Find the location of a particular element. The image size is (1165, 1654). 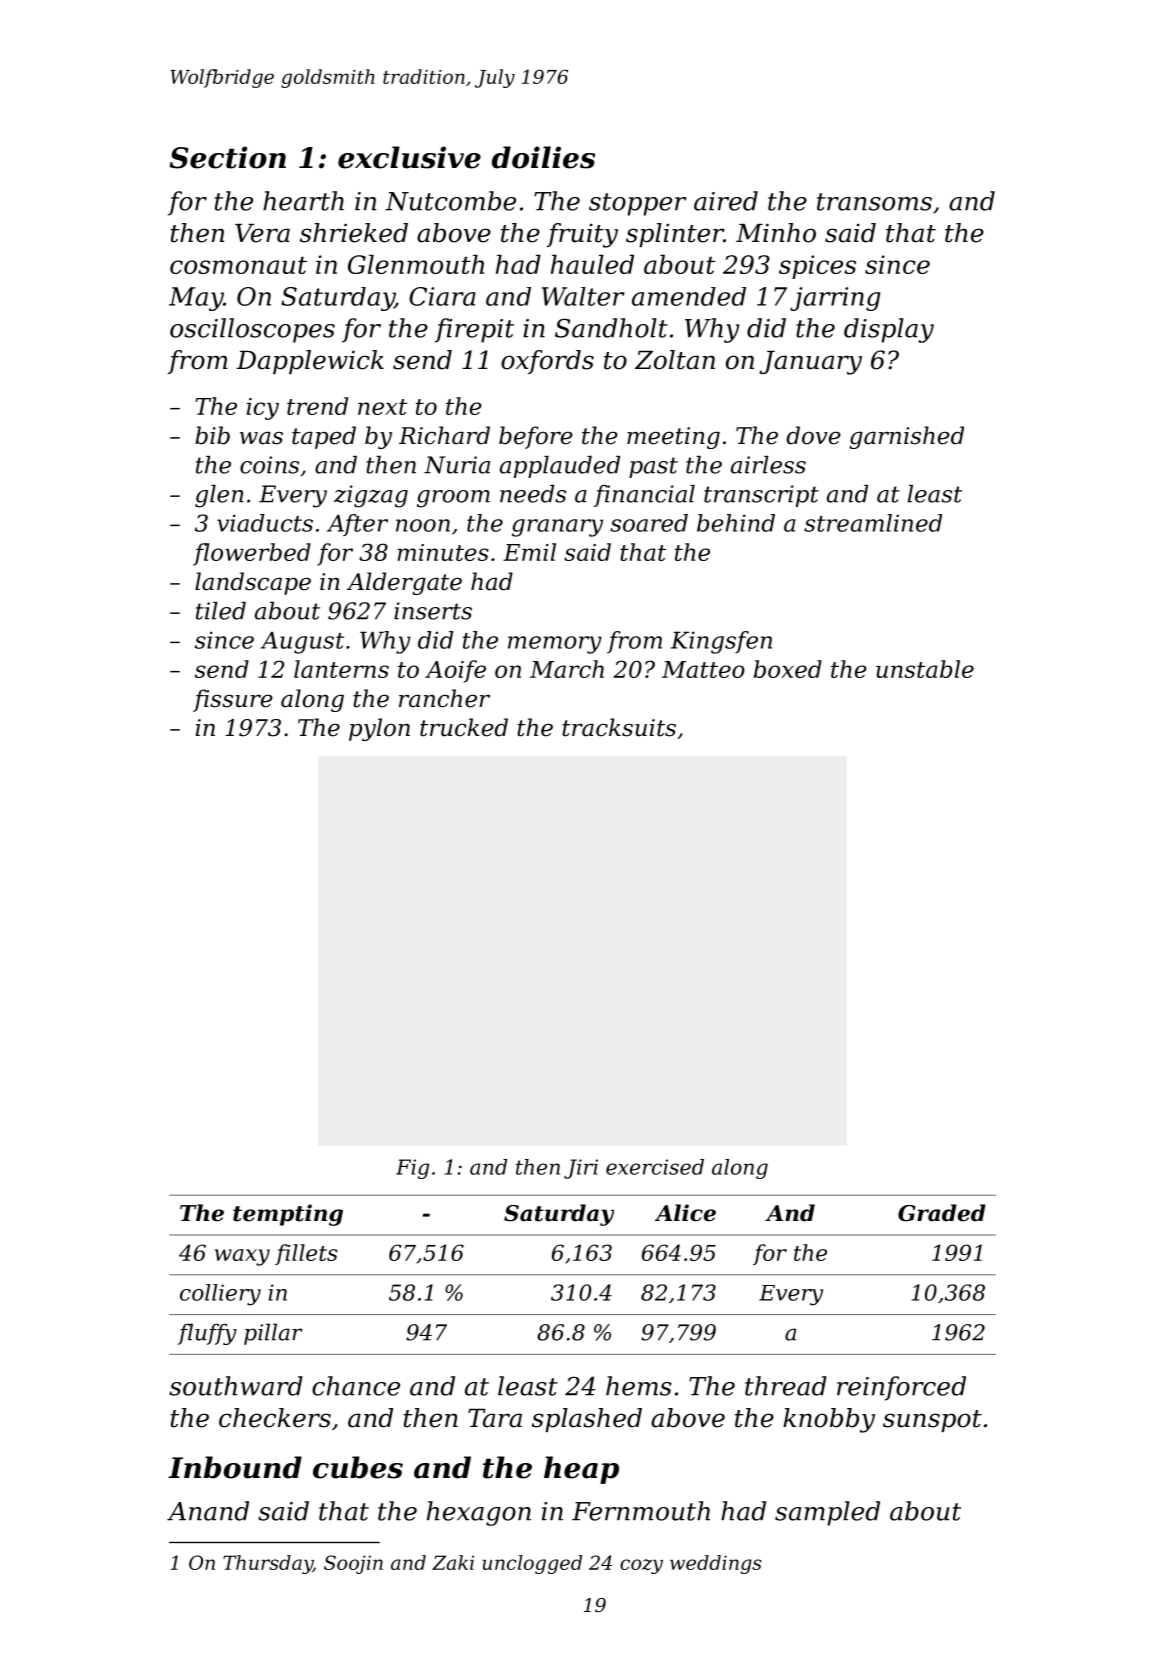

fissure is located at coordinates (233, 700).
